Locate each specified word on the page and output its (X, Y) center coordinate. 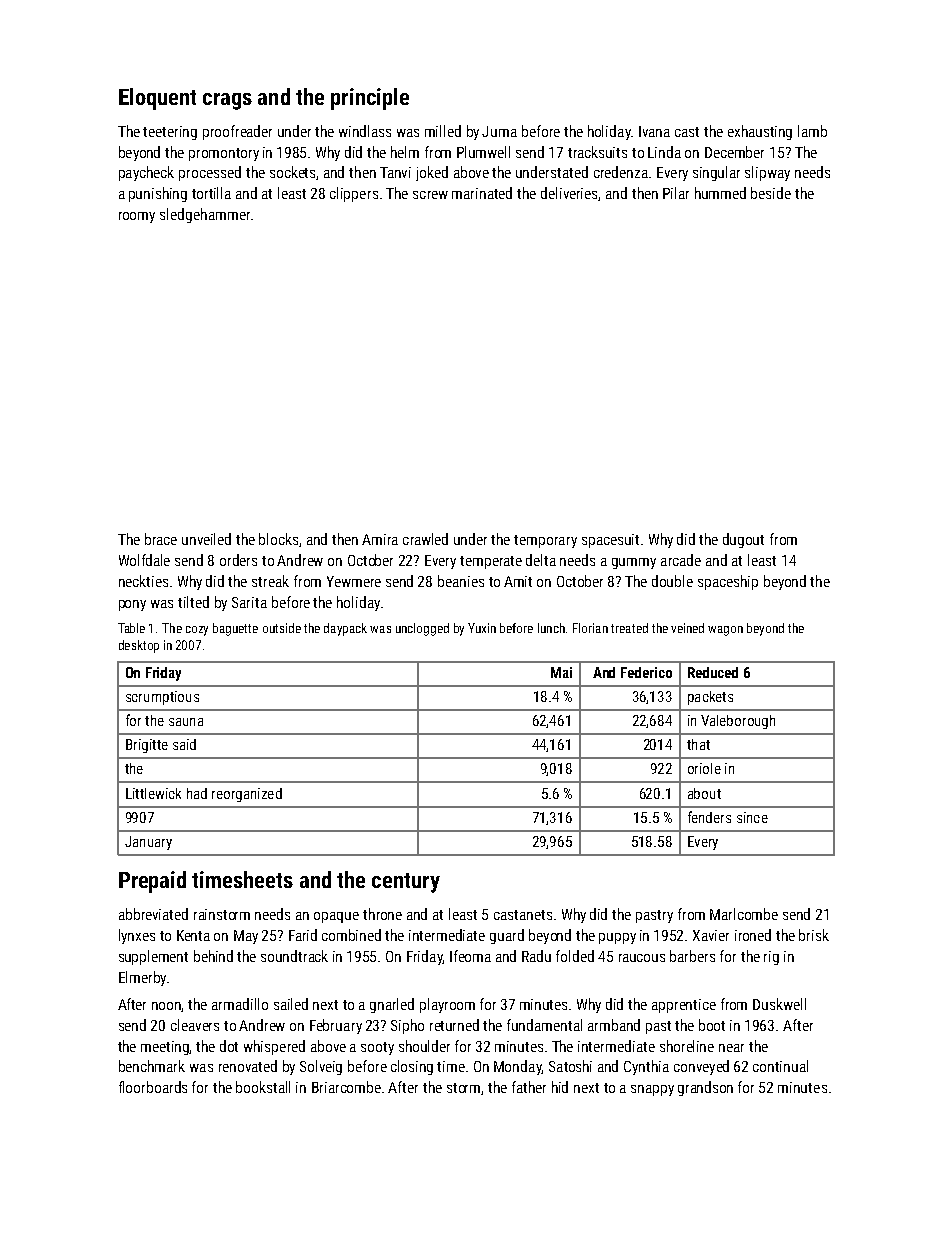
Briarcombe (346, 1087)
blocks (278, 539)
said (184, 744)
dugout (743, 540)
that (698, 744)
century (406, 883)
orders (238, 560)
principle (370, 99)
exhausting (760, 132)
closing (412, 1067)
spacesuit (610, 541)
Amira (380, 539)
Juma (499, 131)
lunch (551, 628)
